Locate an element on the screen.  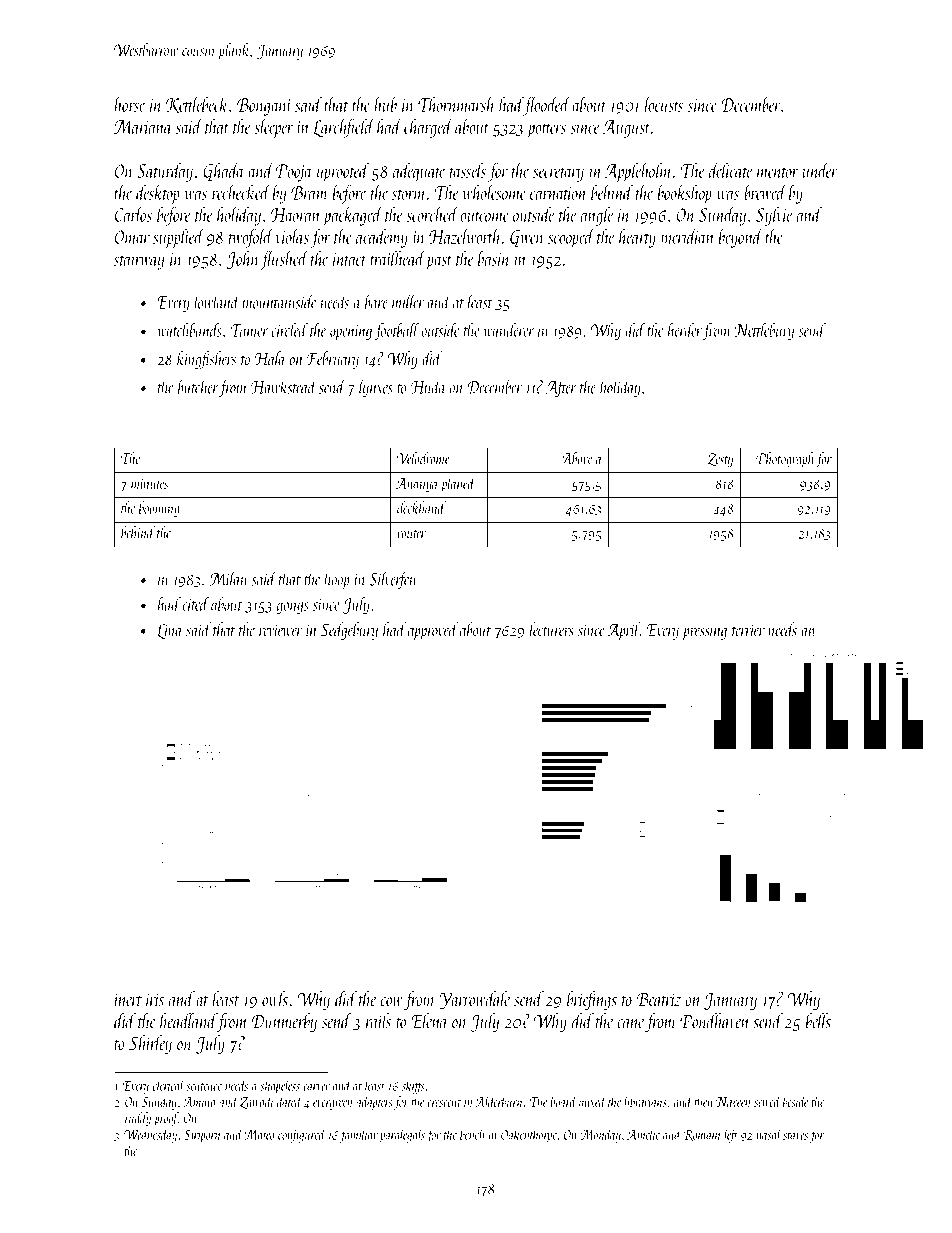
Siriporn is located at coordinates (202, 1136).
